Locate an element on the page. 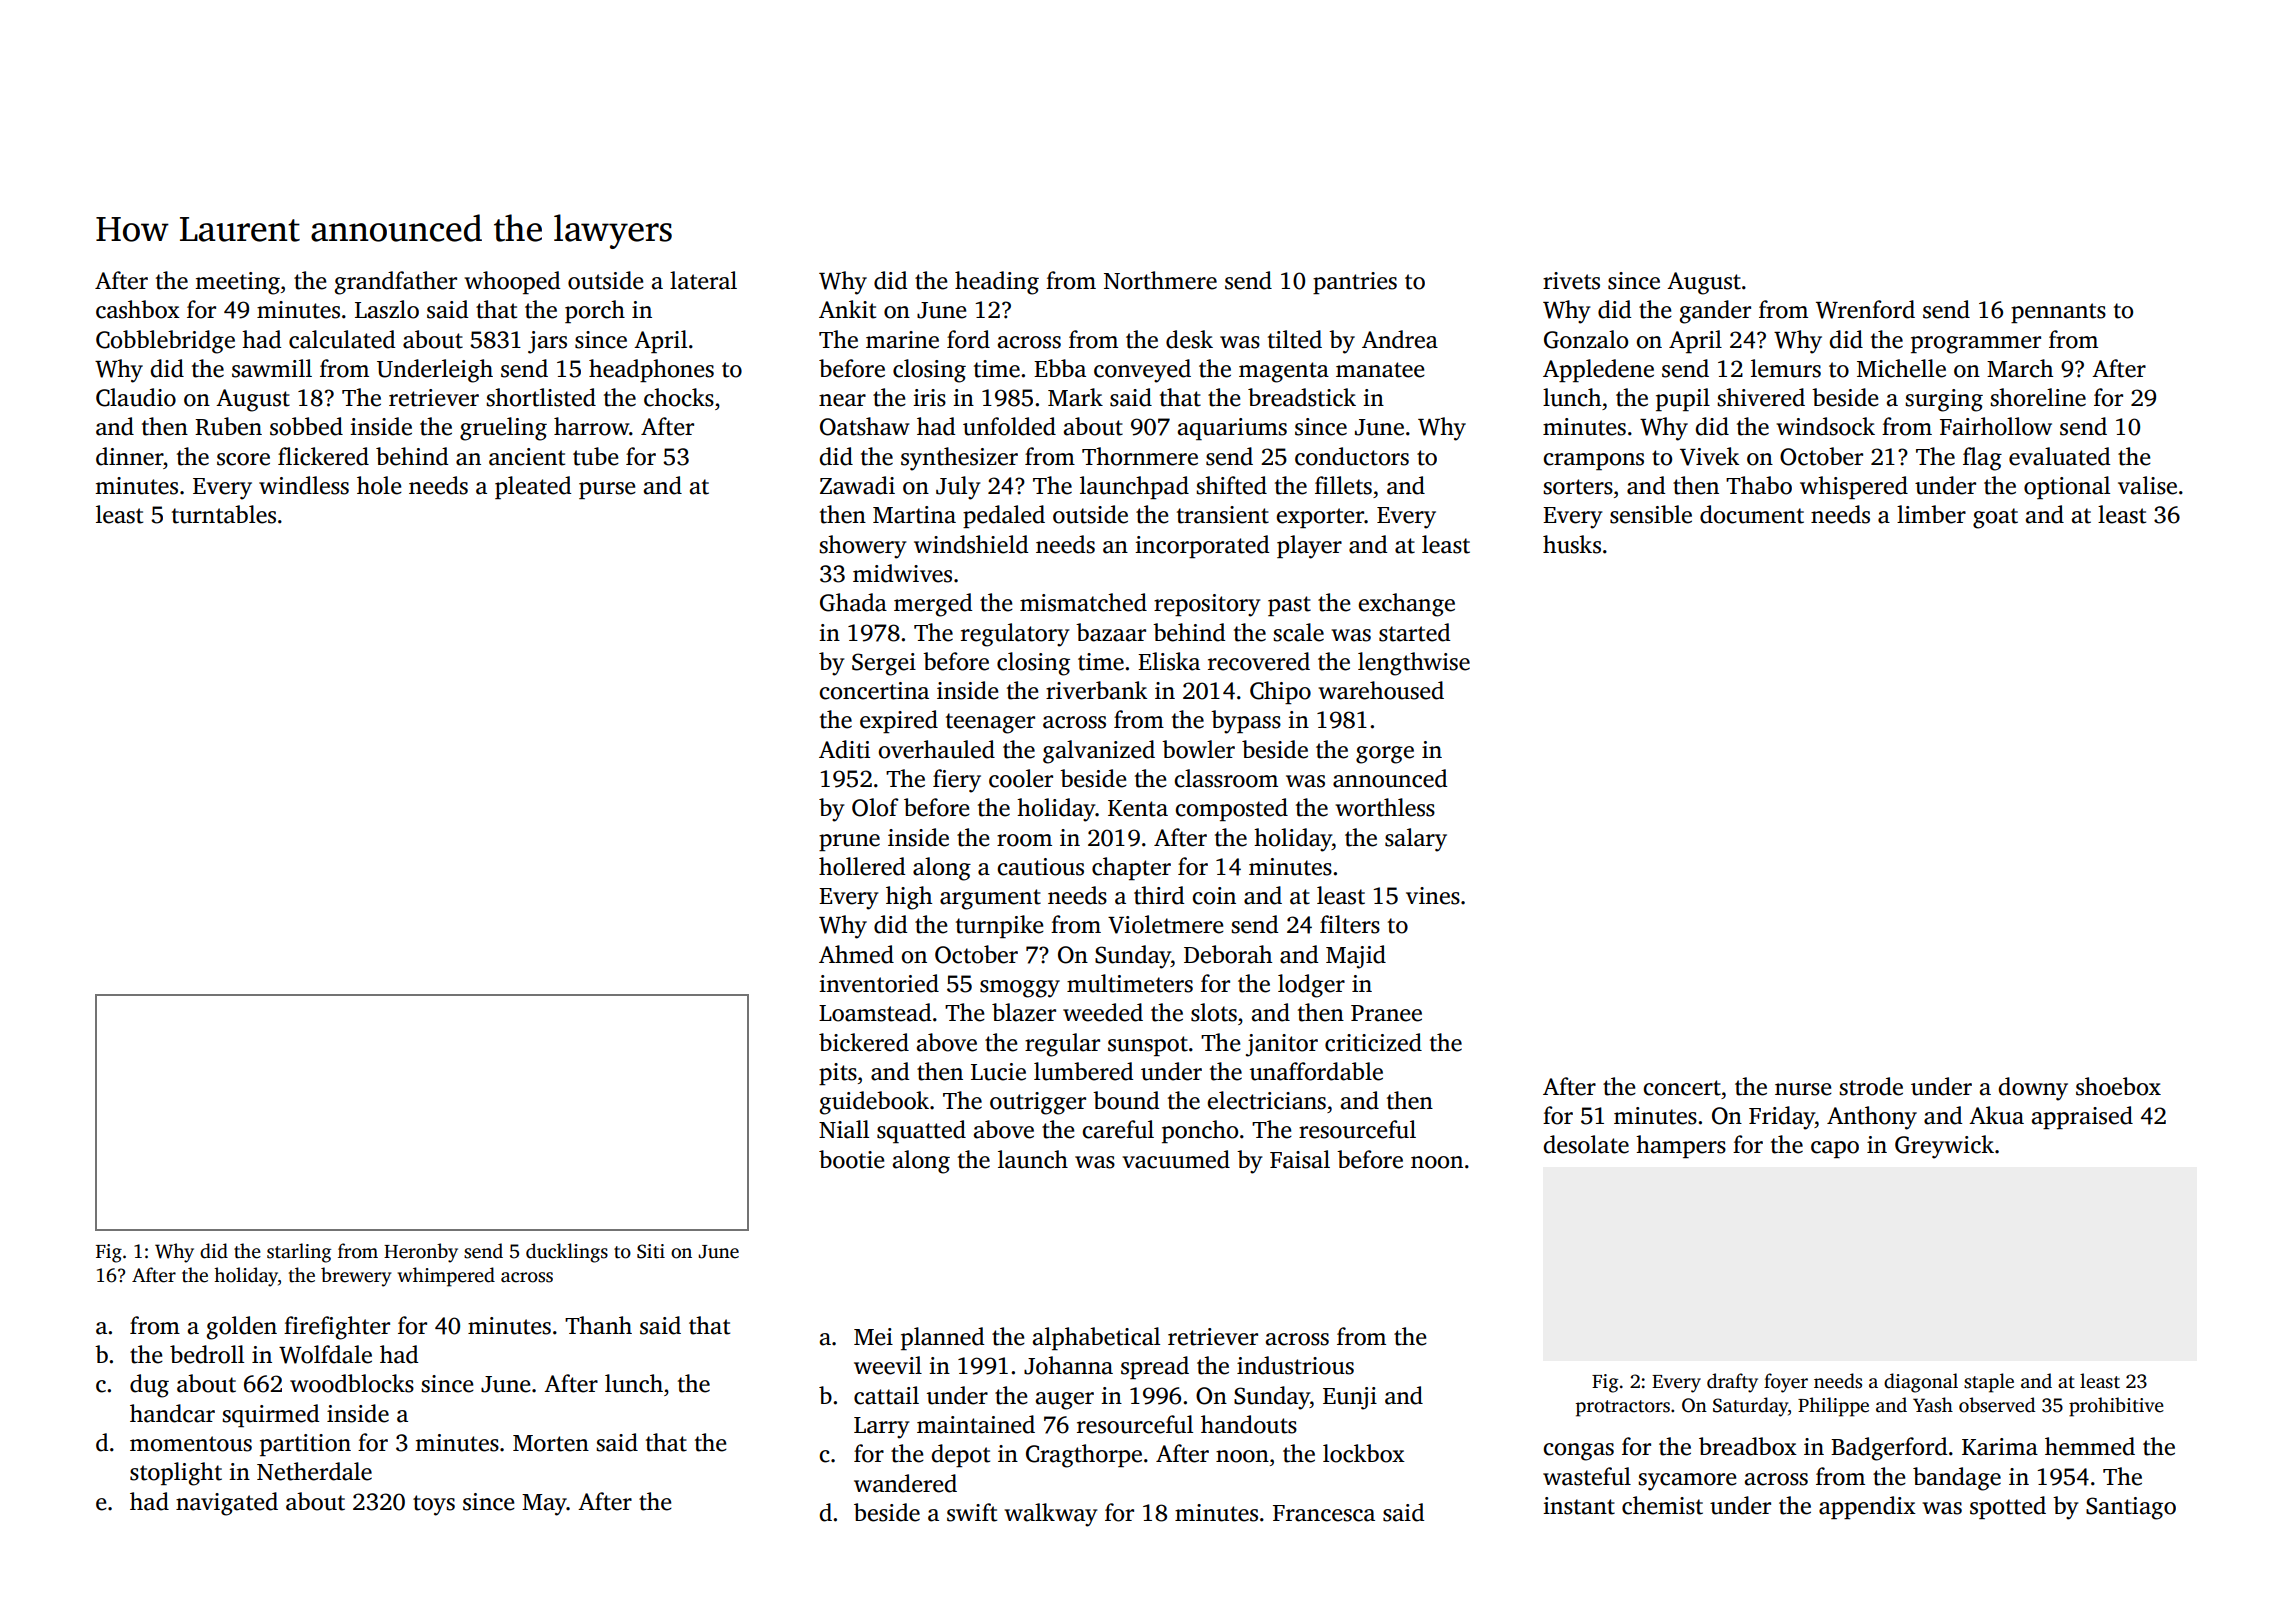 This image has height=1620, width=2292. warehoused is located at coordinates (1381, 690).
